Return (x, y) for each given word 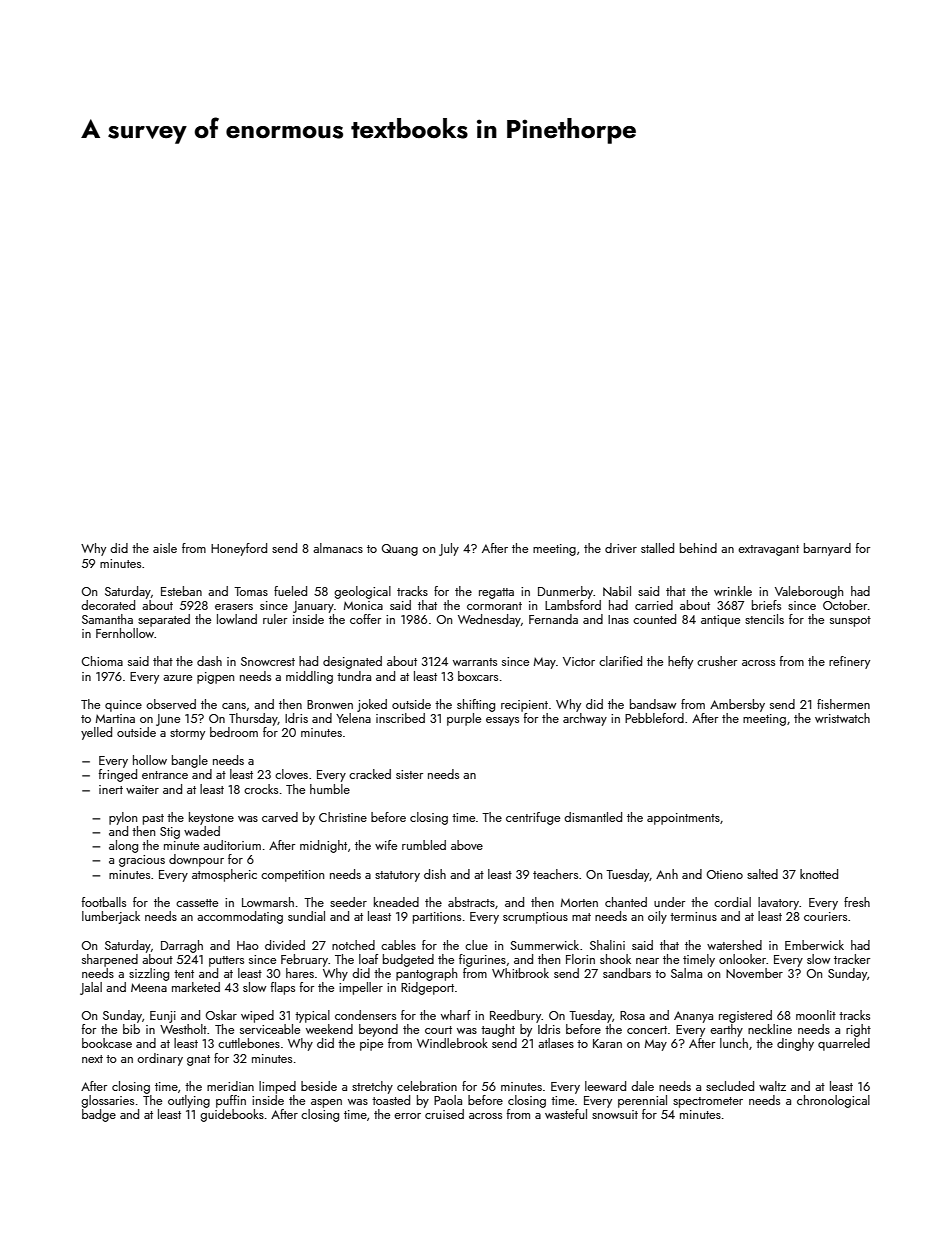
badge (99, 1115)
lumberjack (111, 917)
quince (123, 706)
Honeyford (239, 549)
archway (585, 719)
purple (464, 719)
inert (111, 789)
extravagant (768, 550)
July (449, 549)
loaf (368, 959)
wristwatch (842, 718)
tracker (852, 959)
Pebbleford (654, 718)
